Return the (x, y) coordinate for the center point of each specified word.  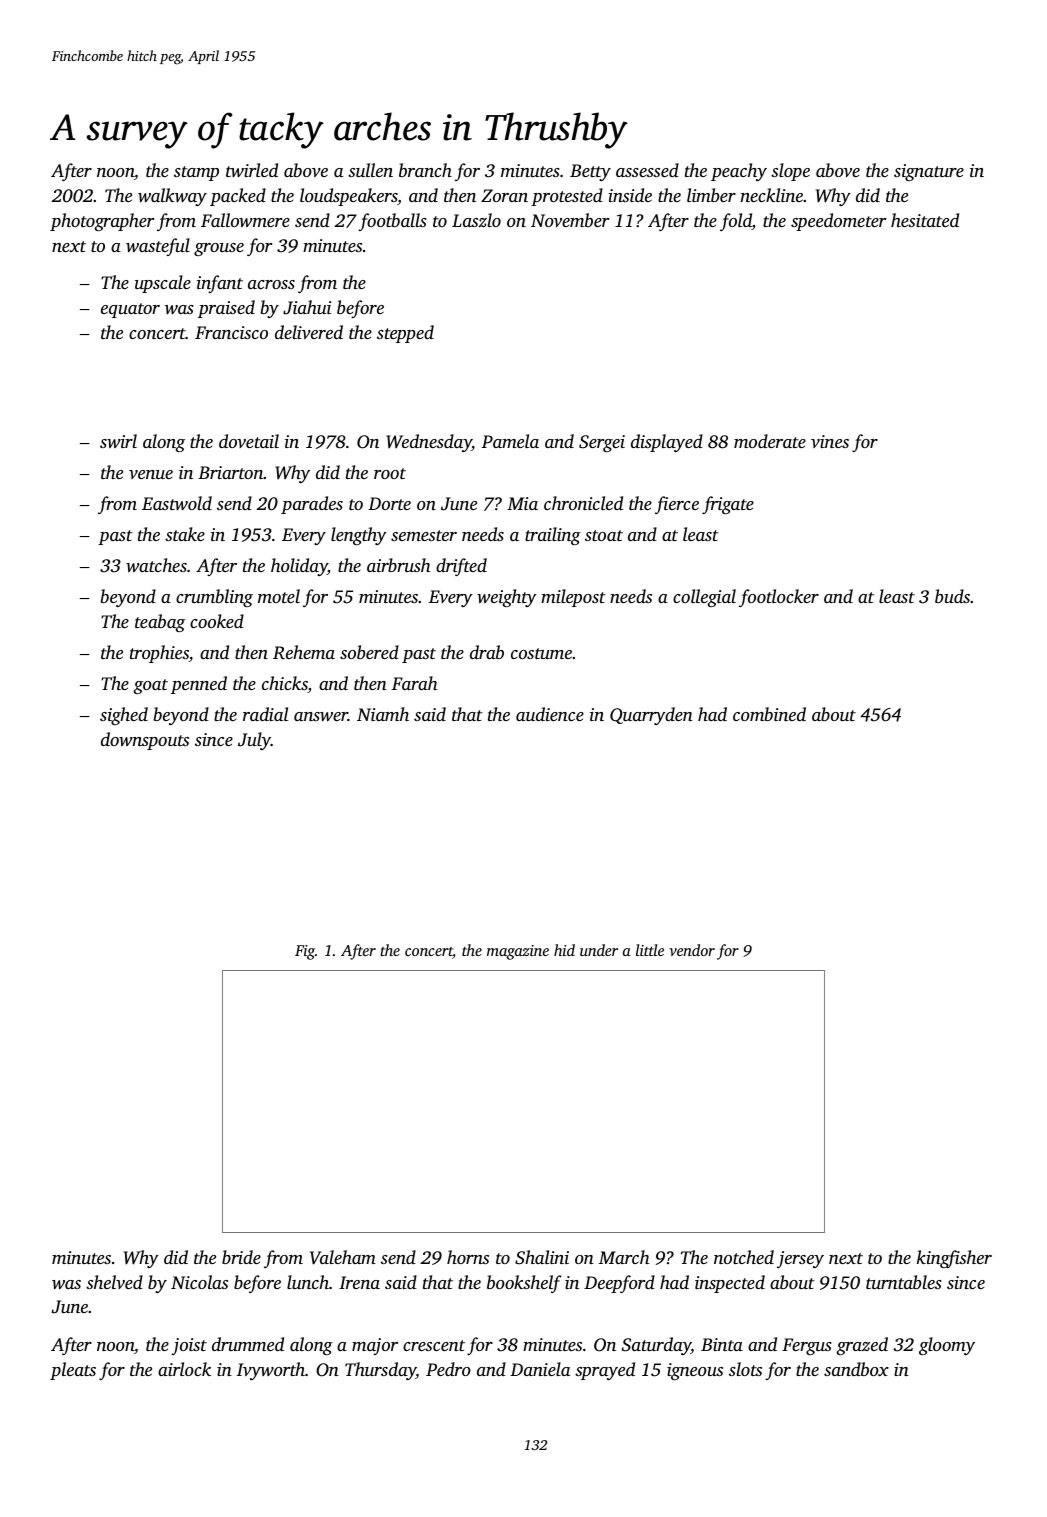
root (390, 473)
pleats (73, 1371)
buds (952, 596)
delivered (309, 332)
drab (487, 652)
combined (769, 714)
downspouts (145, 741)
